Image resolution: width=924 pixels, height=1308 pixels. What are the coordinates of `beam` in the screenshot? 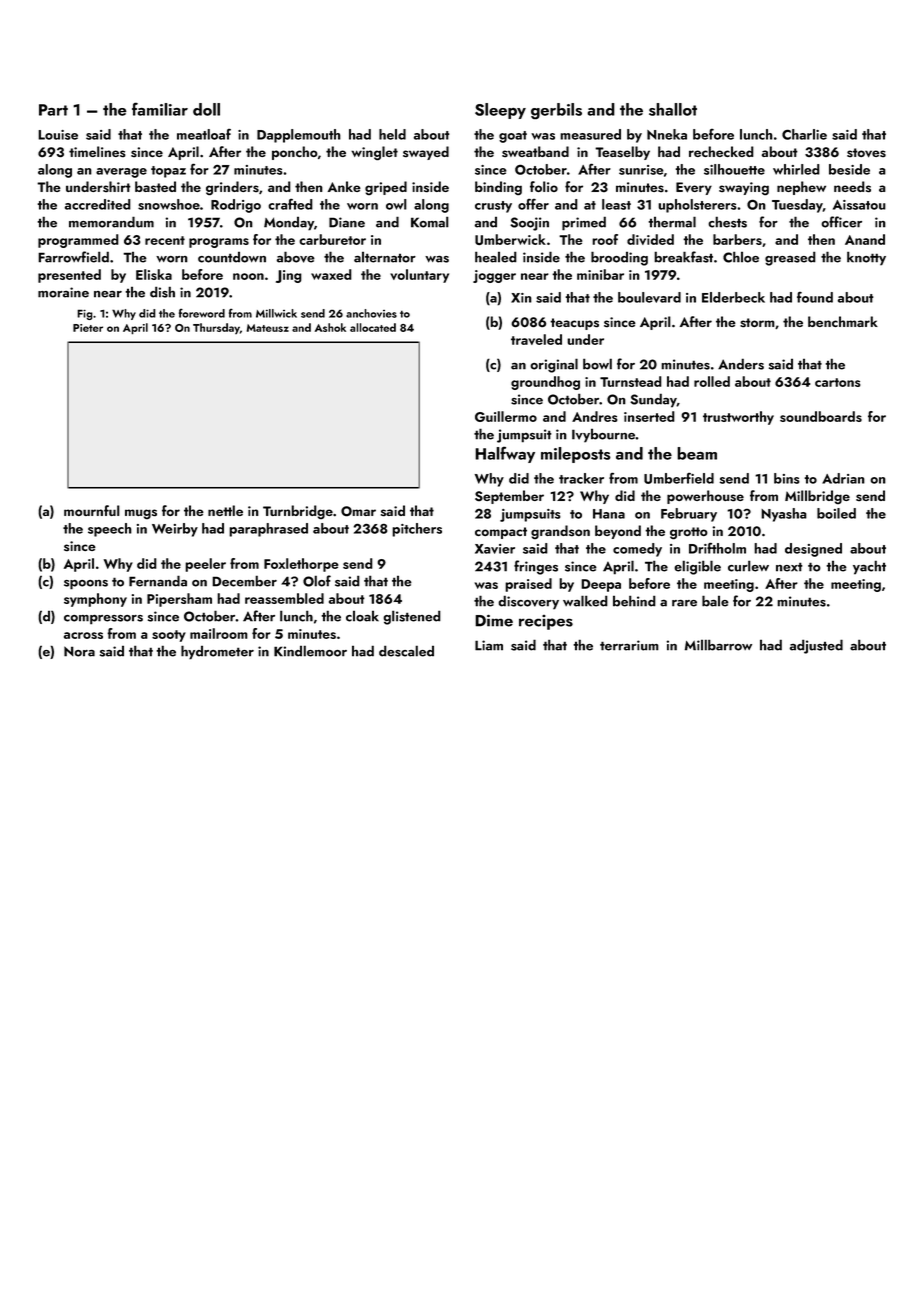 It's located at (697, 453).
